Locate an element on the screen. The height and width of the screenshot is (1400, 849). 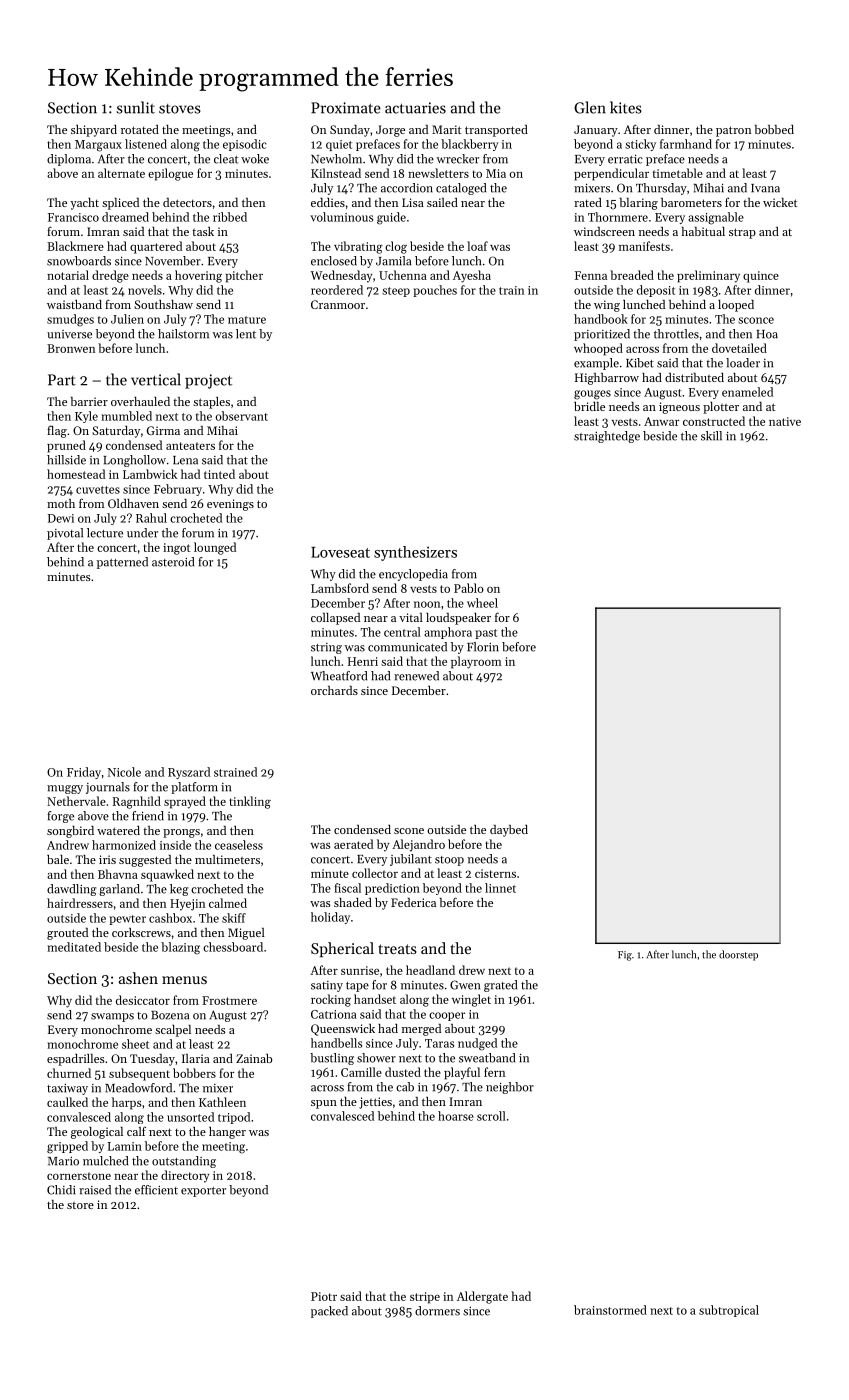
Gwen is located at coordinates (465, 985).
